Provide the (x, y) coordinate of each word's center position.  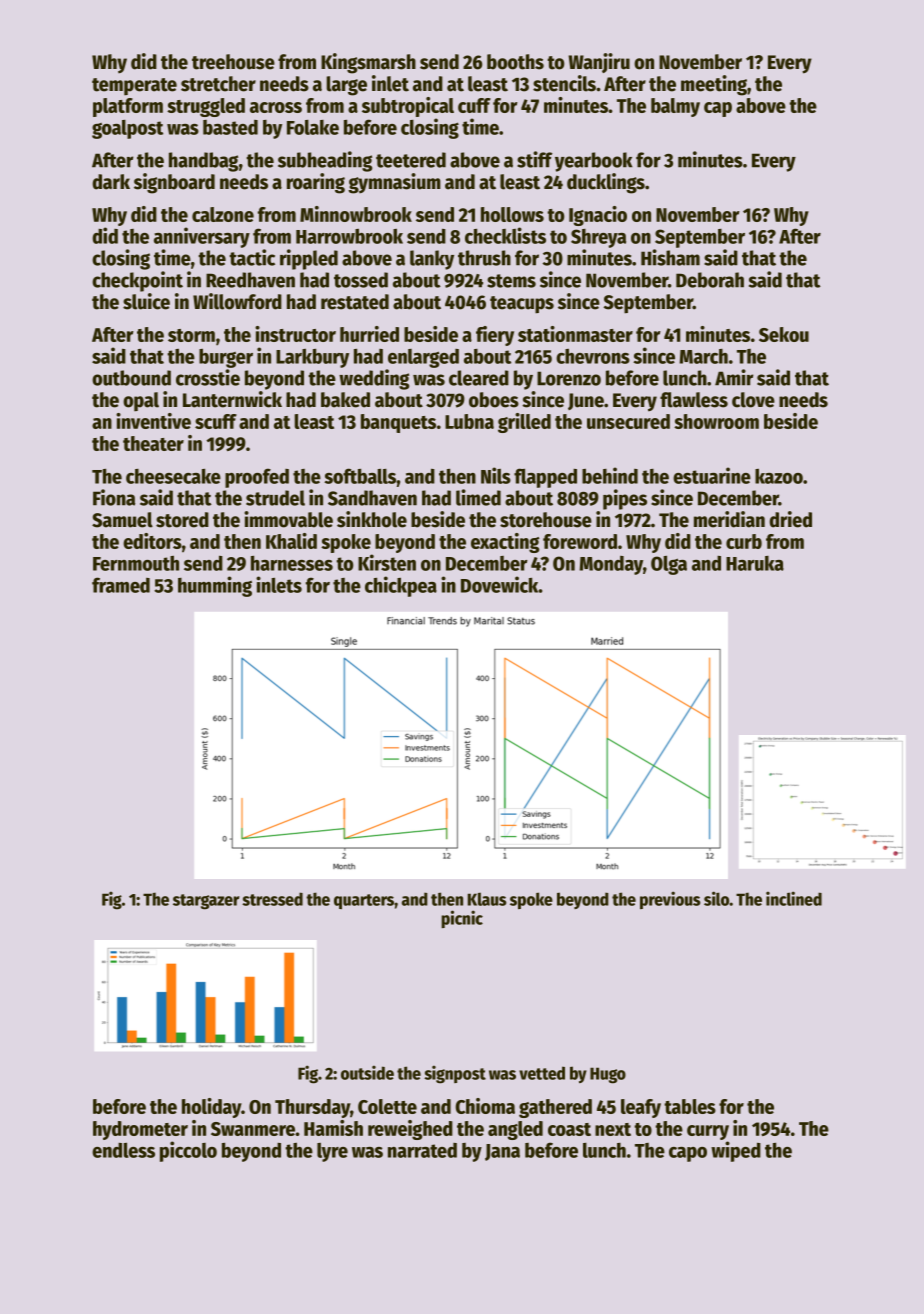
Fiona (114, 497)
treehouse (233, 62)
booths (515, 62)
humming (215, 586)
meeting (714, 85)
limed (478, 497)
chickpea (401, 586)
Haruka (755, 563)
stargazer (206, 902)
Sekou (784, 334)
